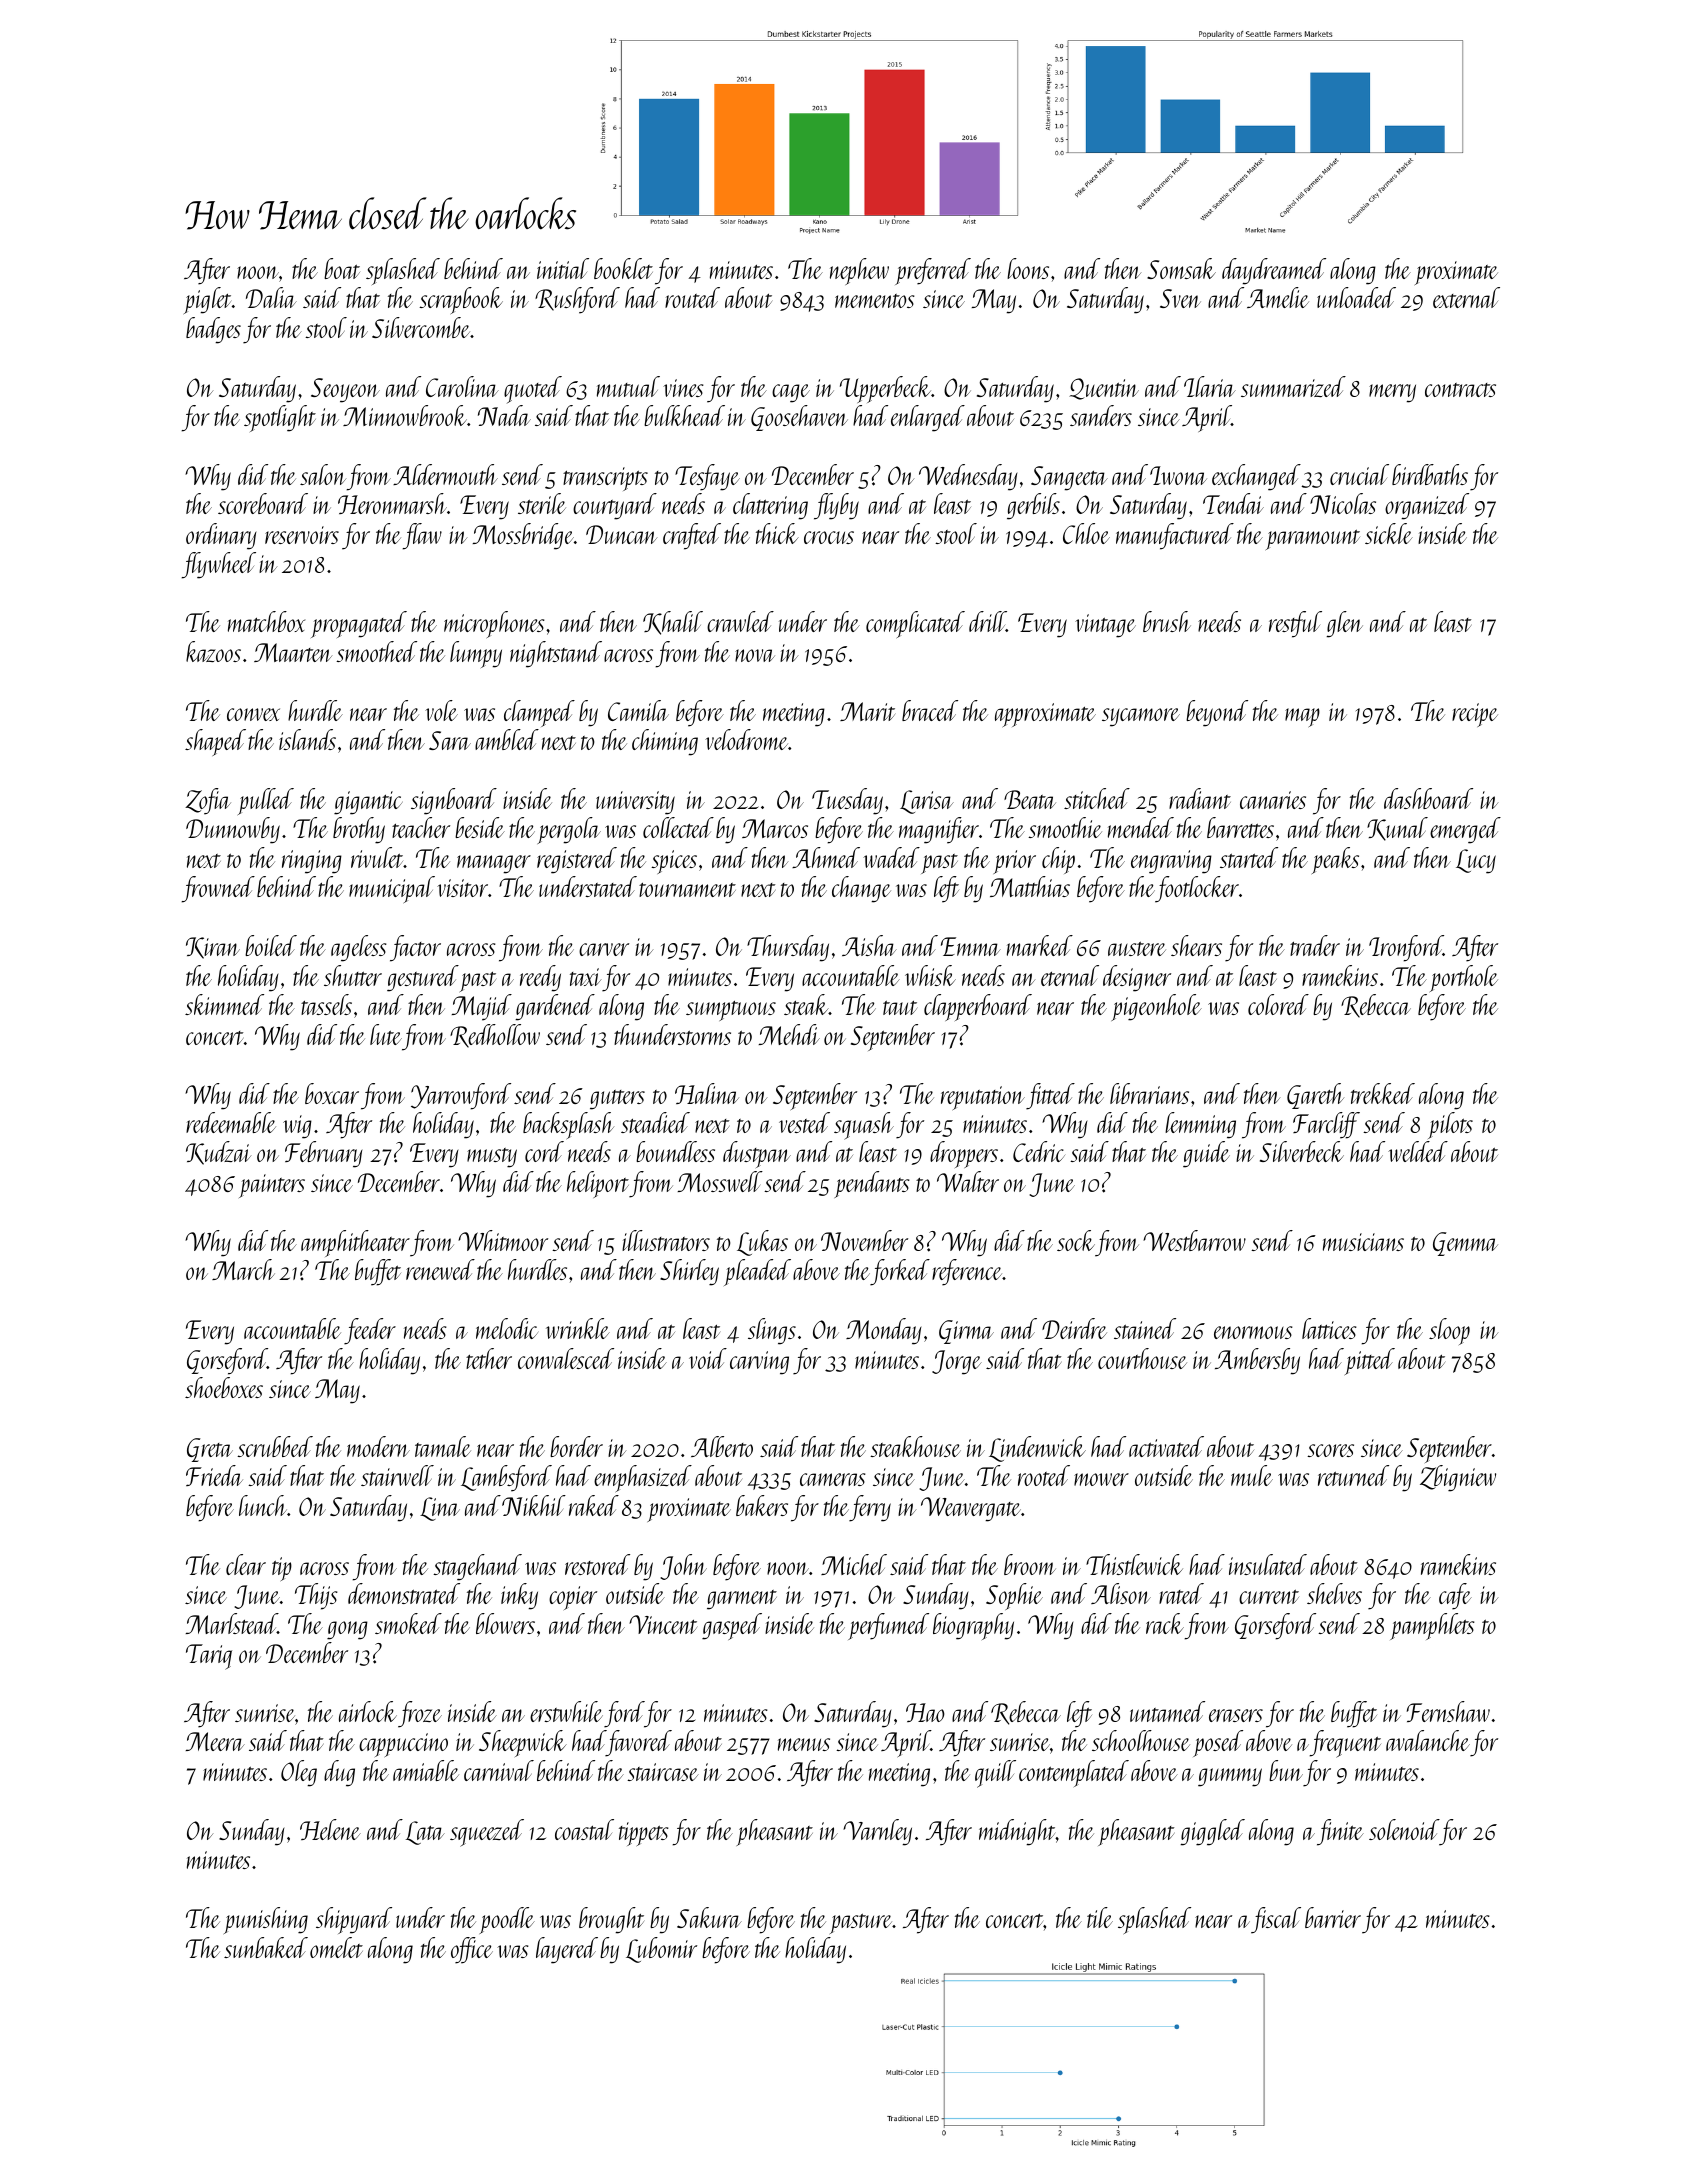  What do you see at coordinates (731, 1011) in the image?
I see `sumptuous` at bounding box center [731, 1011].
